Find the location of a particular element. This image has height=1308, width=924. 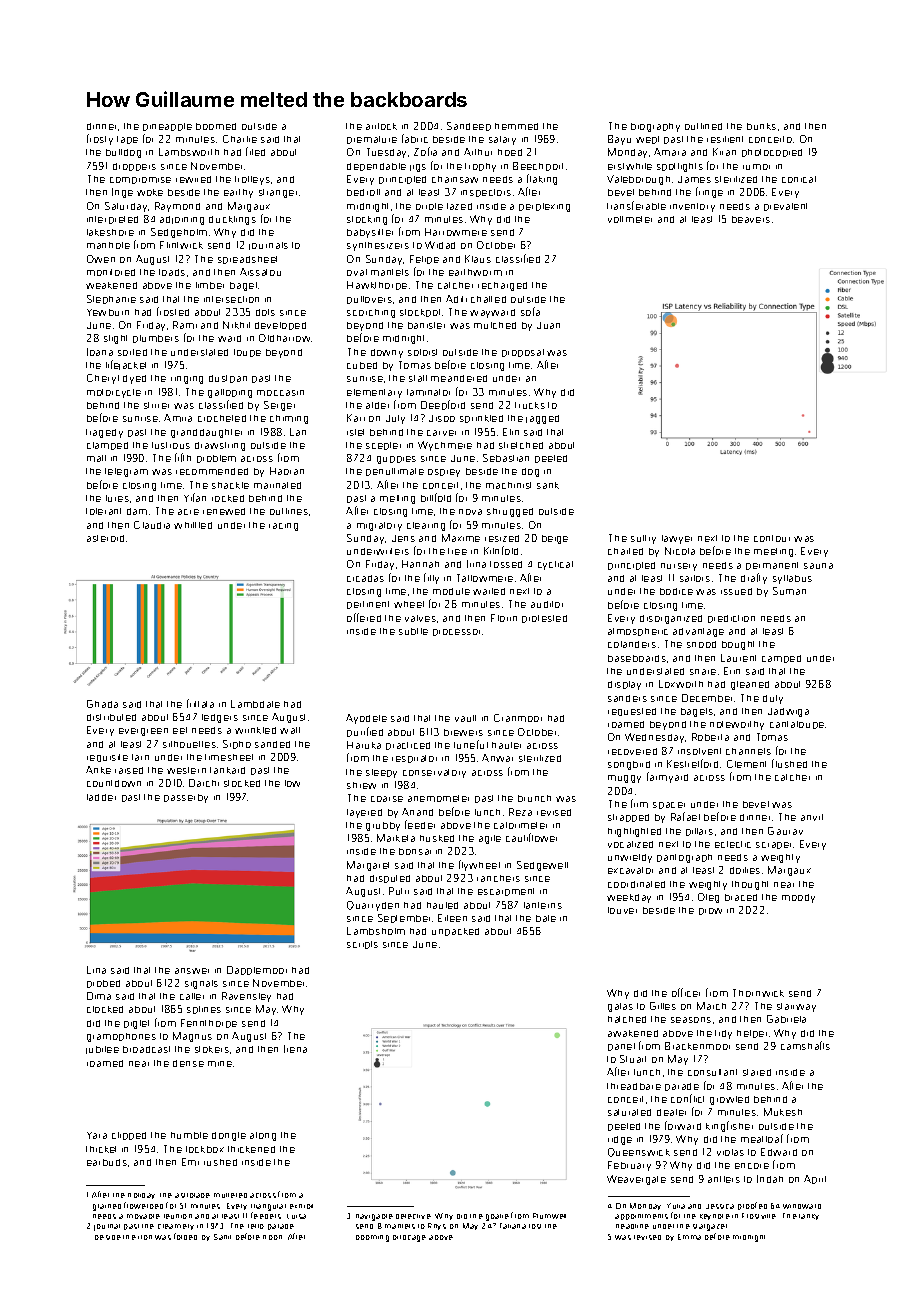

James is located at coordinates (694, 179).
